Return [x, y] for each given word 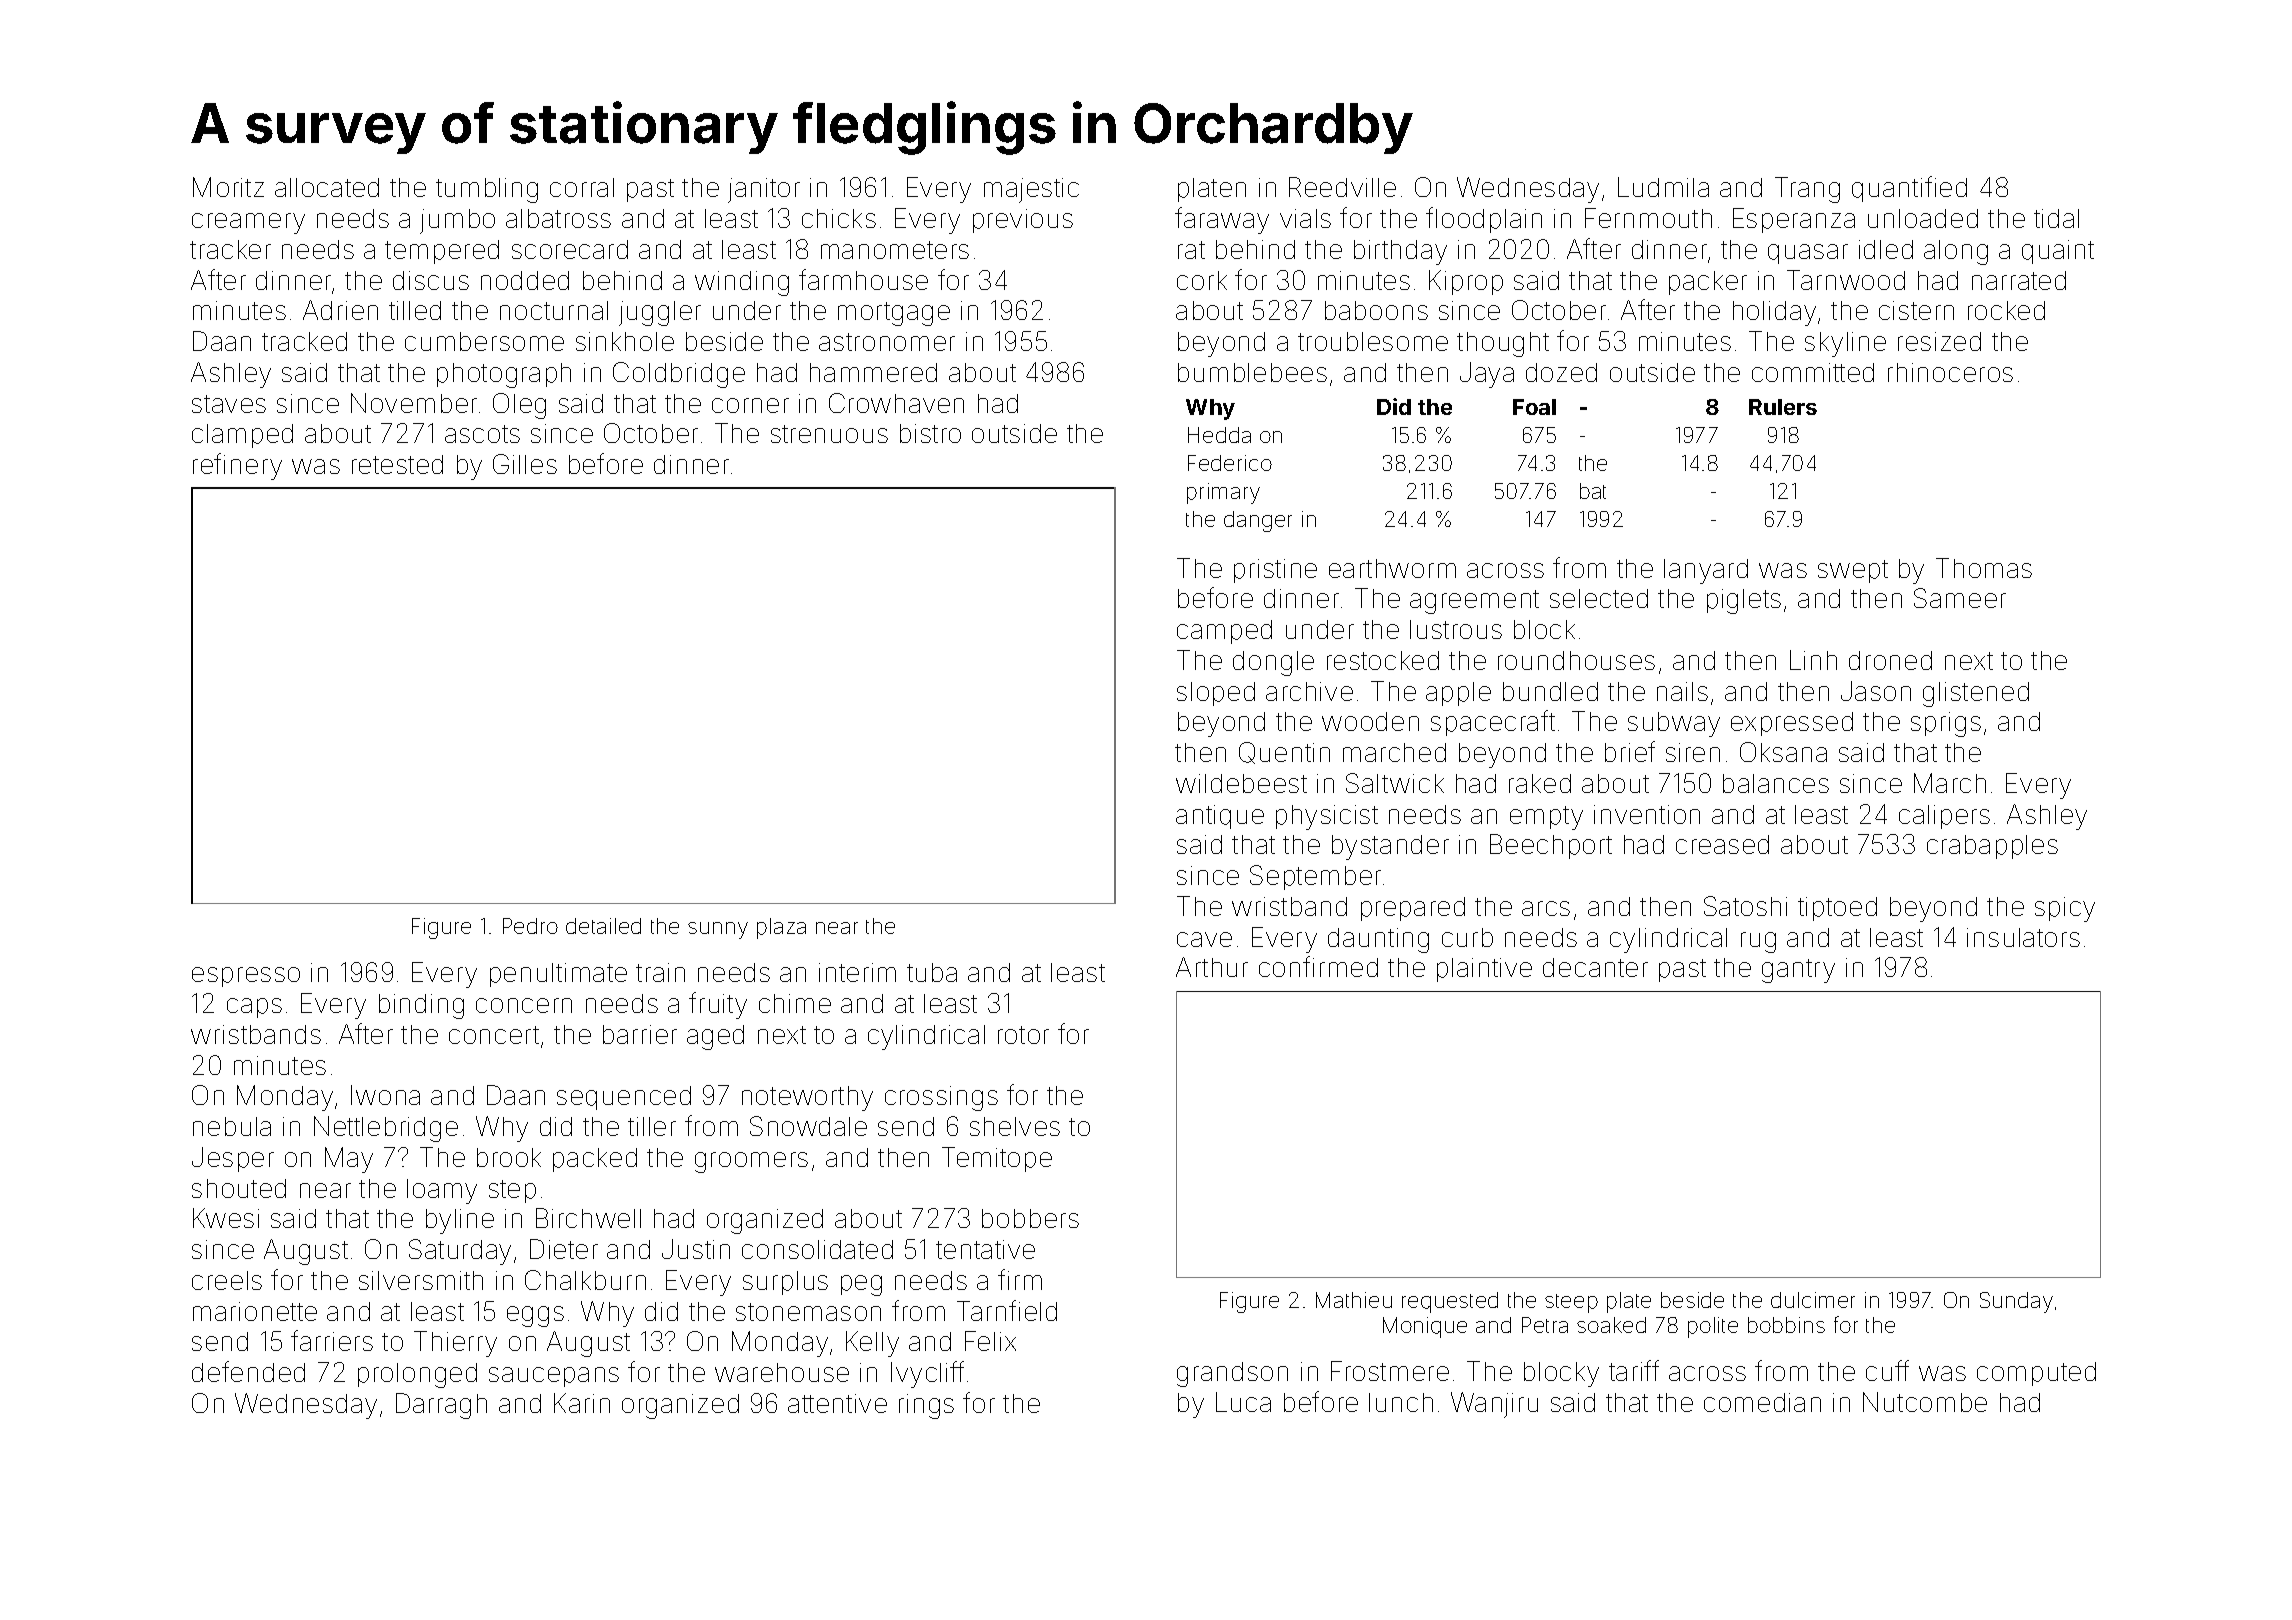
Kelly [872, 1344]
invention [1647, 814]
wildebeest [1241, 783]
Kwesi [226, 1218]
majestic [1031, 190]
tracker [230, 249]
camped [1224, 632]
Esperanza [1794, 220]
